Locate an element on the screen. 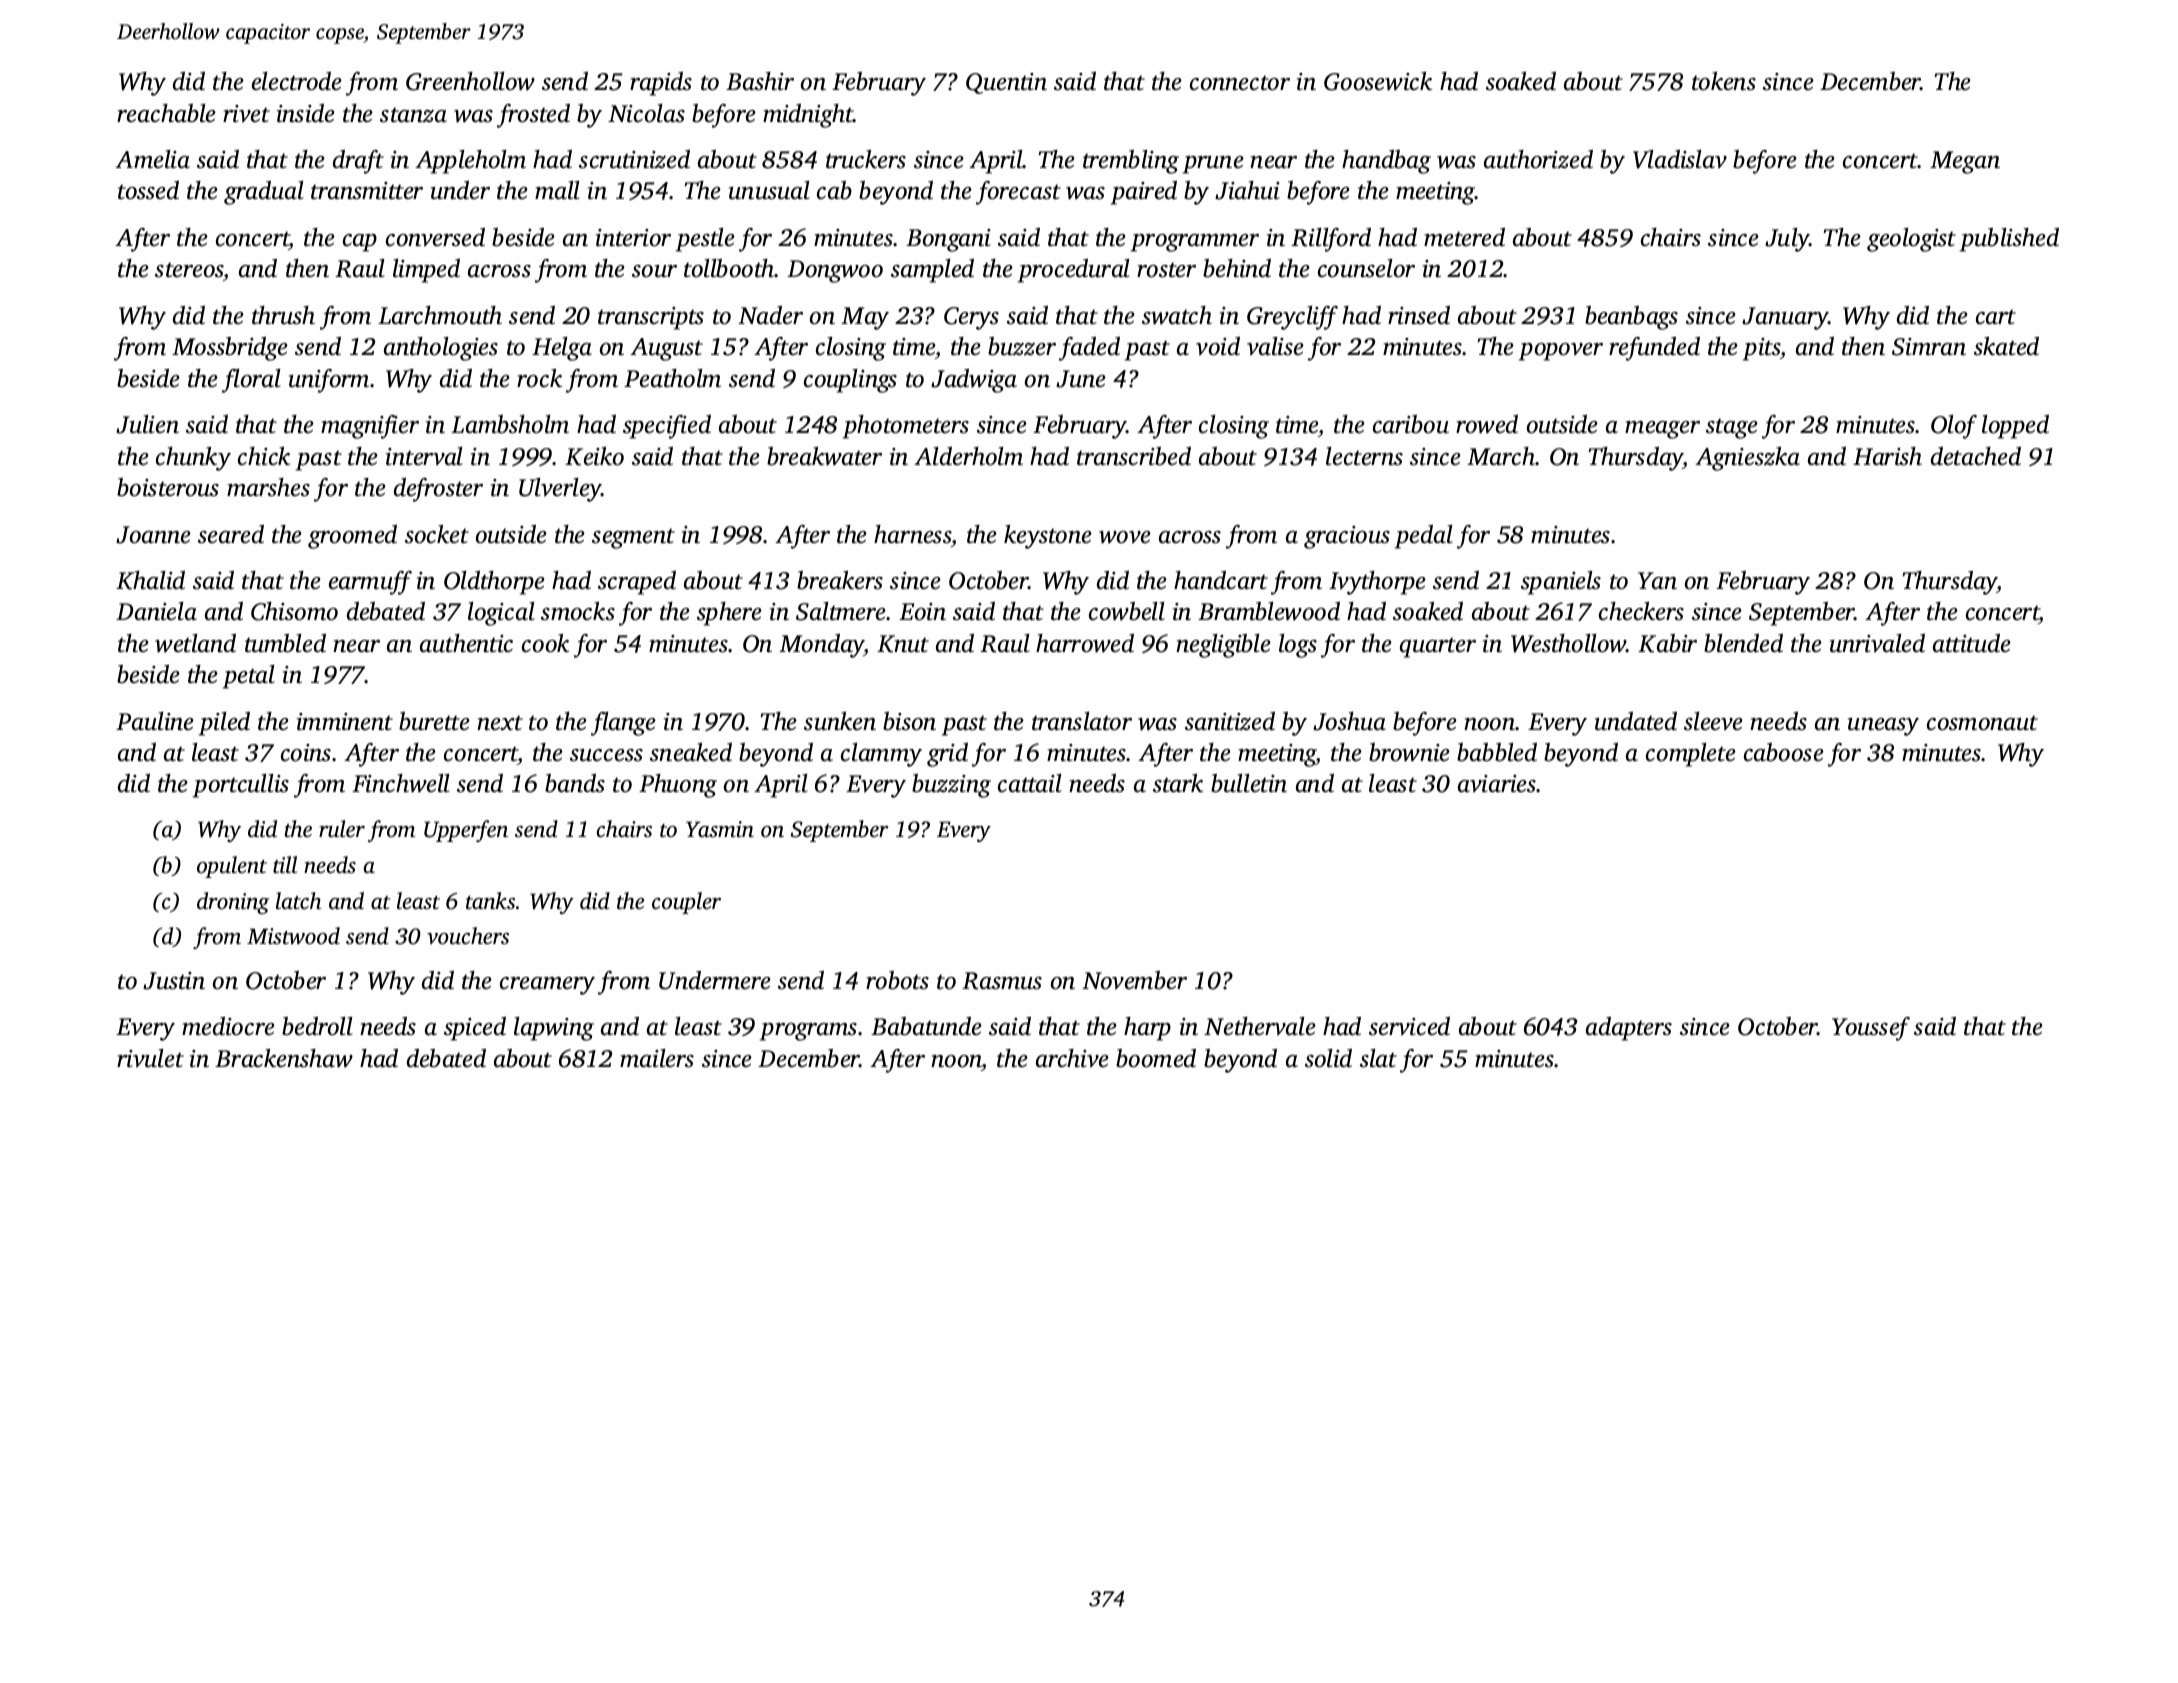 The image size is (2178, 1683). buzzing is located at coordinates (951, 786).
